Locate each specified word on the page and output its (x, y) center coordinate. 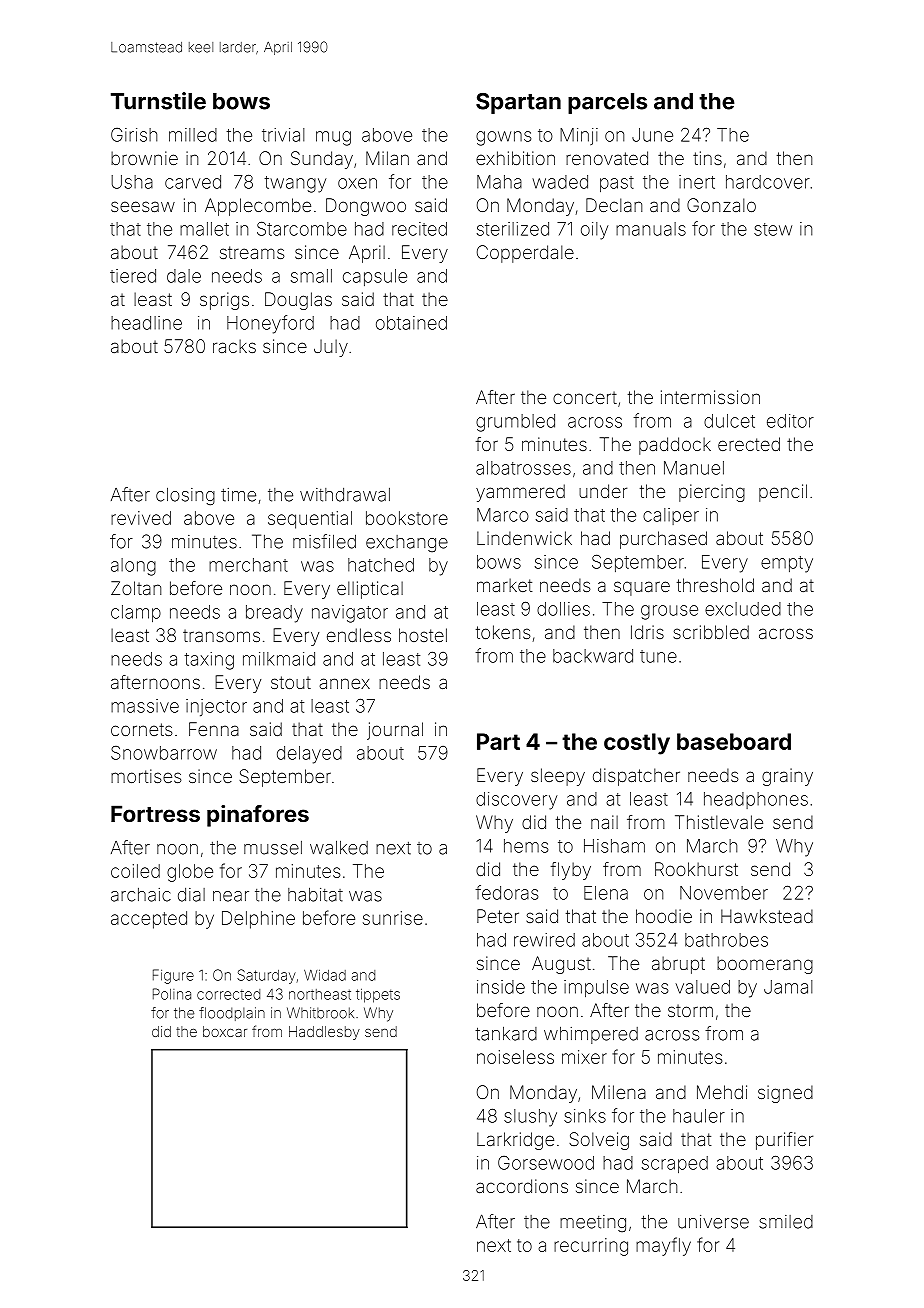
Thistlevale (719, 822)
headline (146, 323)
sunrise (393, 918)
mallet (204, 229)
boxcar (225, 1031)
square (642, 588)
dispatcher (636, 777)
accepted (149, 920)
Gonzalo (721, 205)
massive (145, 706)
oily (594, 231)
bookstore (407, 518)
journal (395, 731)
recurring (591, 1247)
